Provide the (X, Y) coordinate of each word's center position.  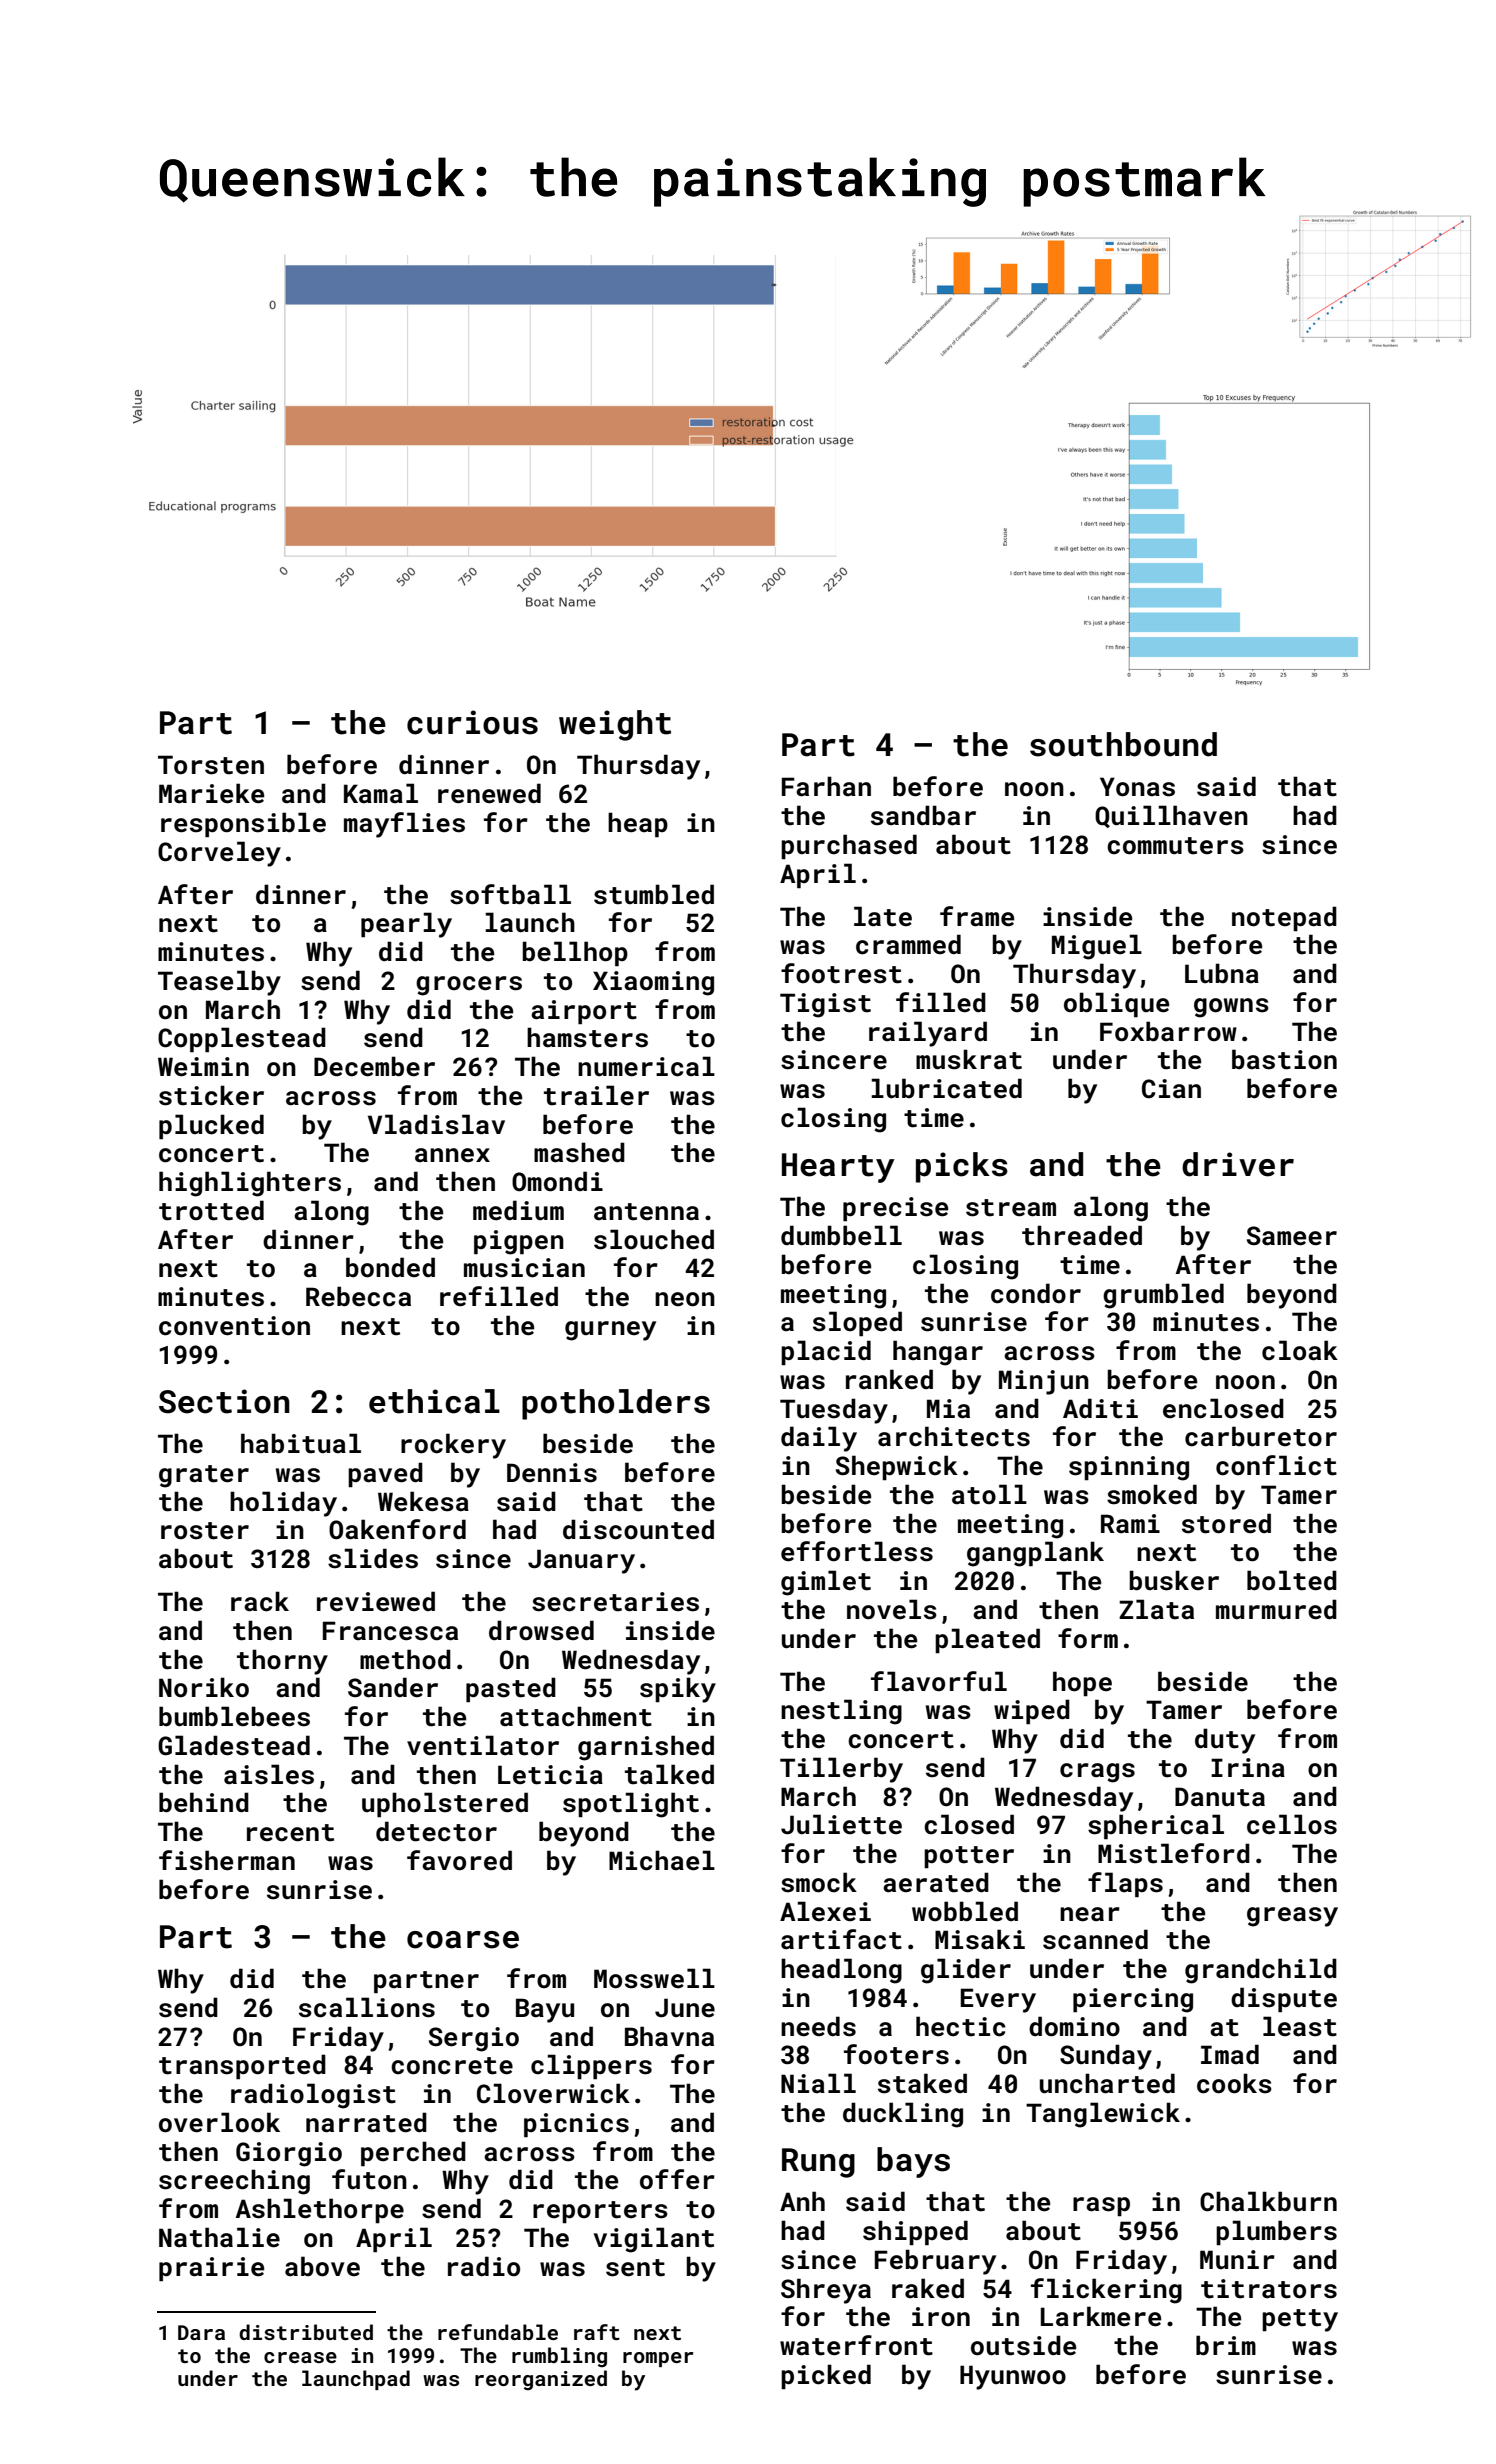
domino (1074, 2026)
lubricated (946, 1088)
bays (913, 2162)
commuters (1175, 846)
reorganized (541, 2380)
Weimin (203, 1067)
